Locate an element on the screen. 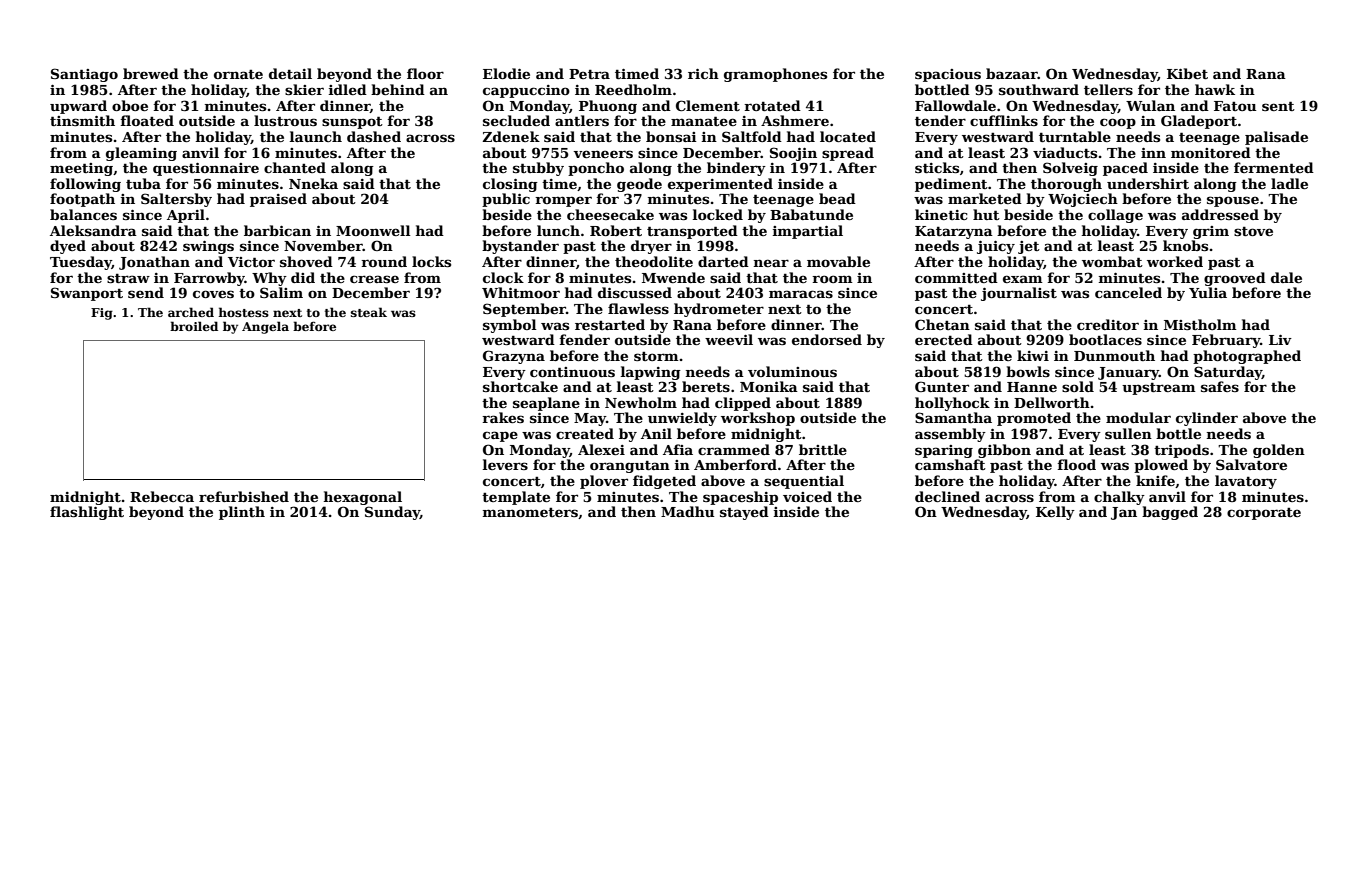  flashlight is located at coordinates (87, 513).
